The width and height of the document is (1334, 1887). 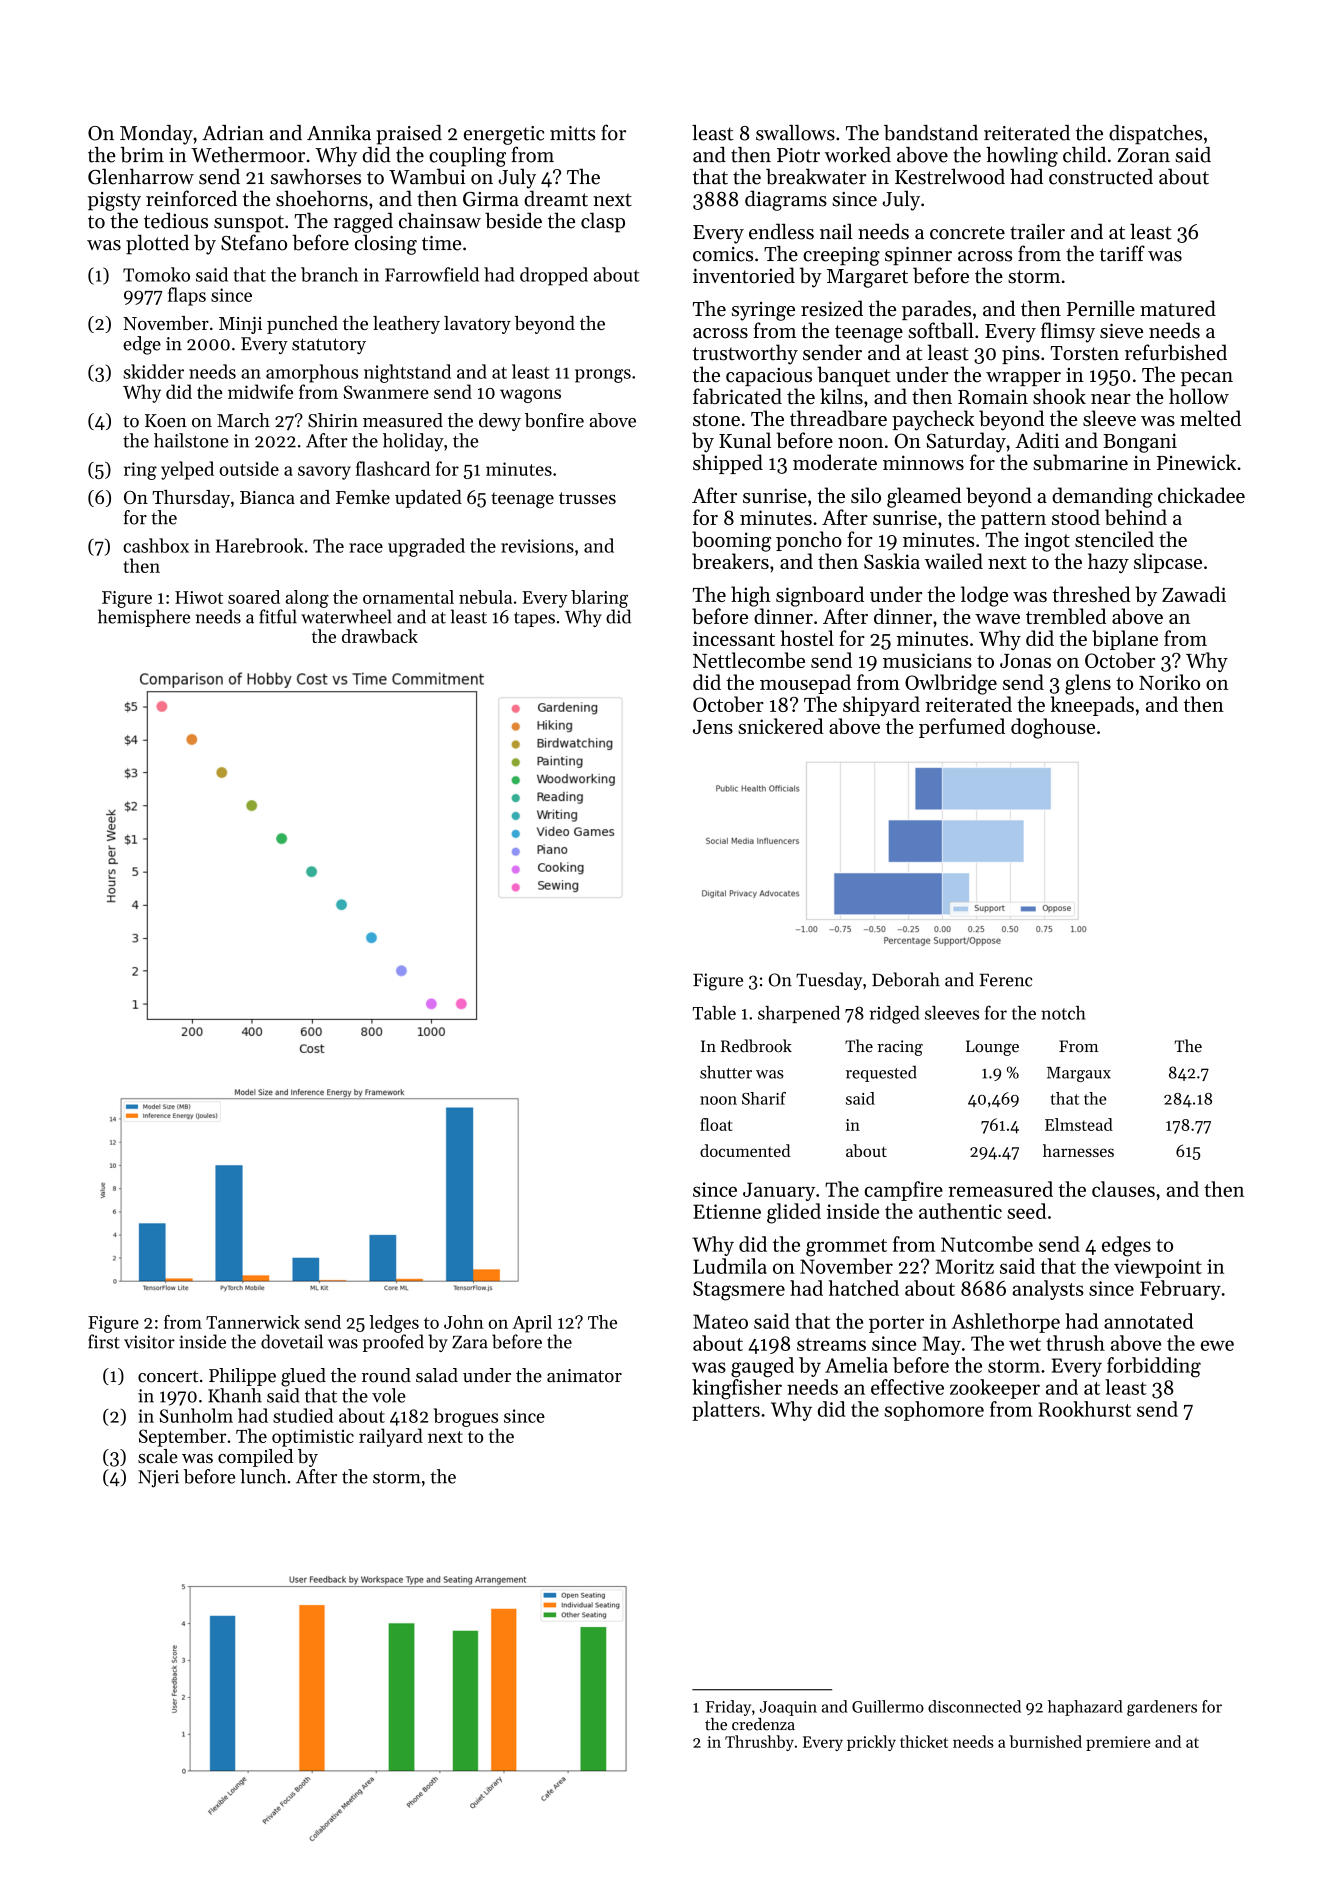 I want to click on porter, so click(x=896, y=1324).
